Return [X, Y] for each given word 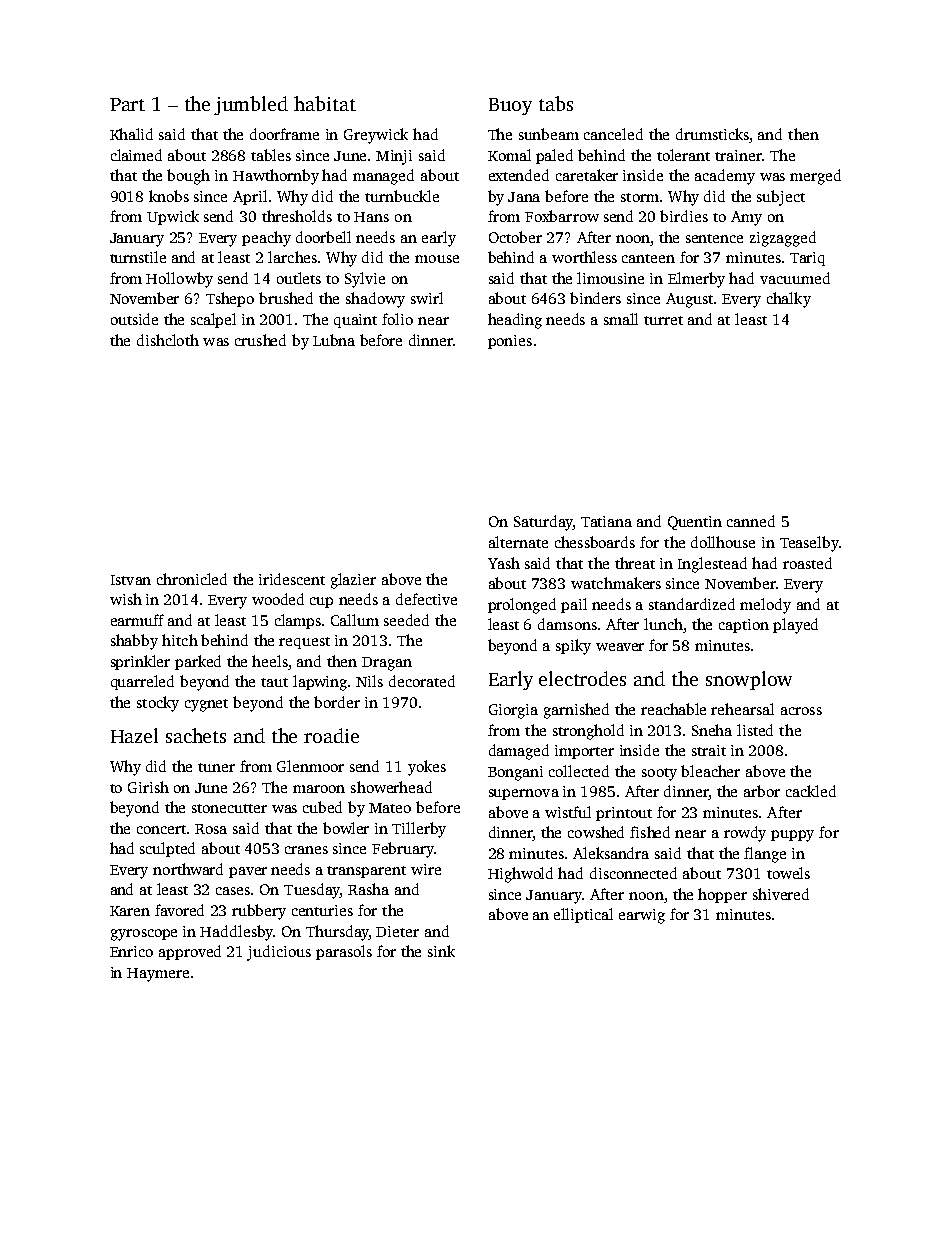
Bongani [515, 773]
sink [441, 951]
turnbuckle [402, 196]
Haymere [158, 975]
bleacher [710, 771]
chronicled [192, 579]
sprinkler [140, 662]
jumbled [251, 105]
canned [751, 521]
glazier [353, 581]
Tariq [807, 259]
